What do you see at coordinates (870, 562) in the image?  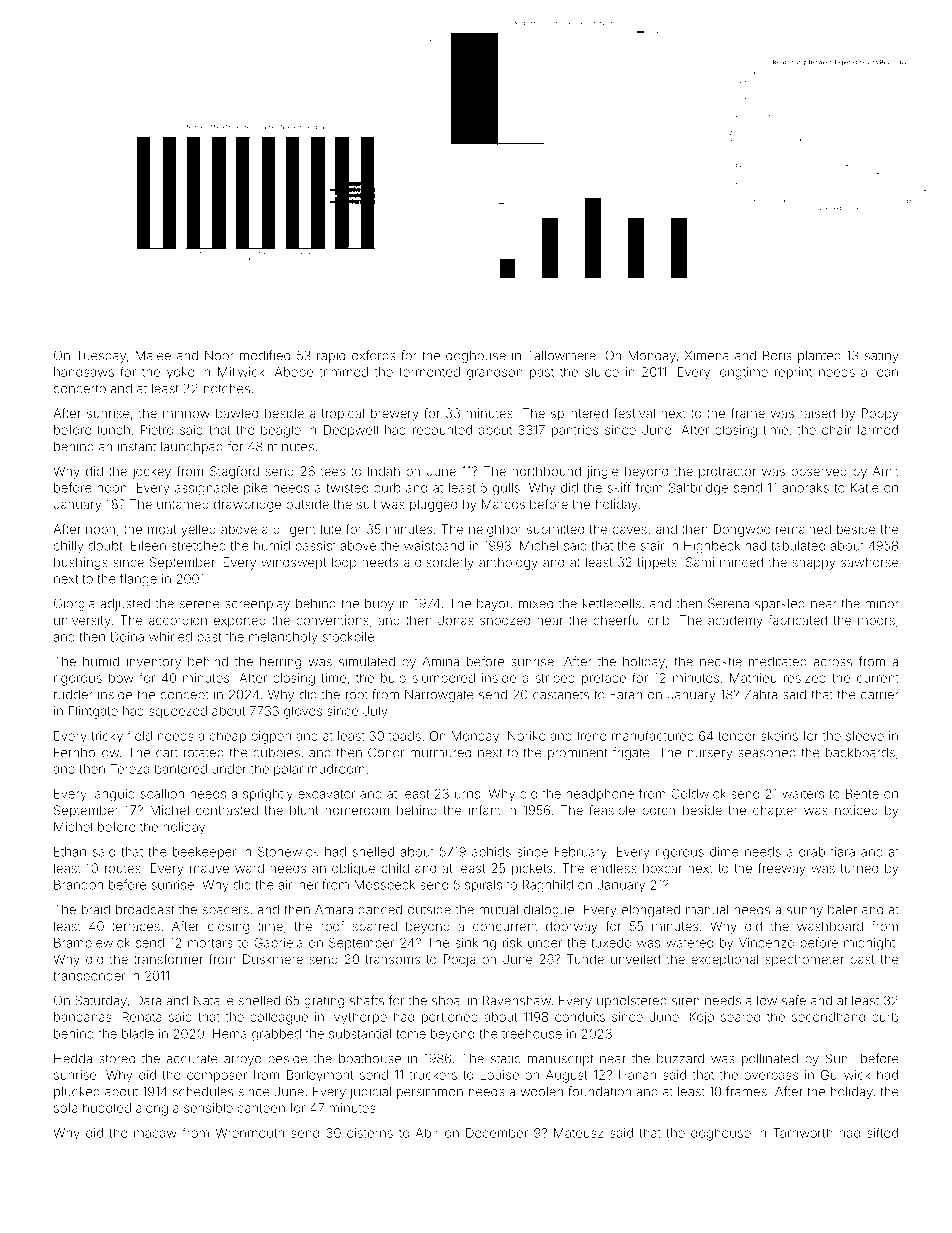 I see `sawhorse` at bounding box center [870, 562].
